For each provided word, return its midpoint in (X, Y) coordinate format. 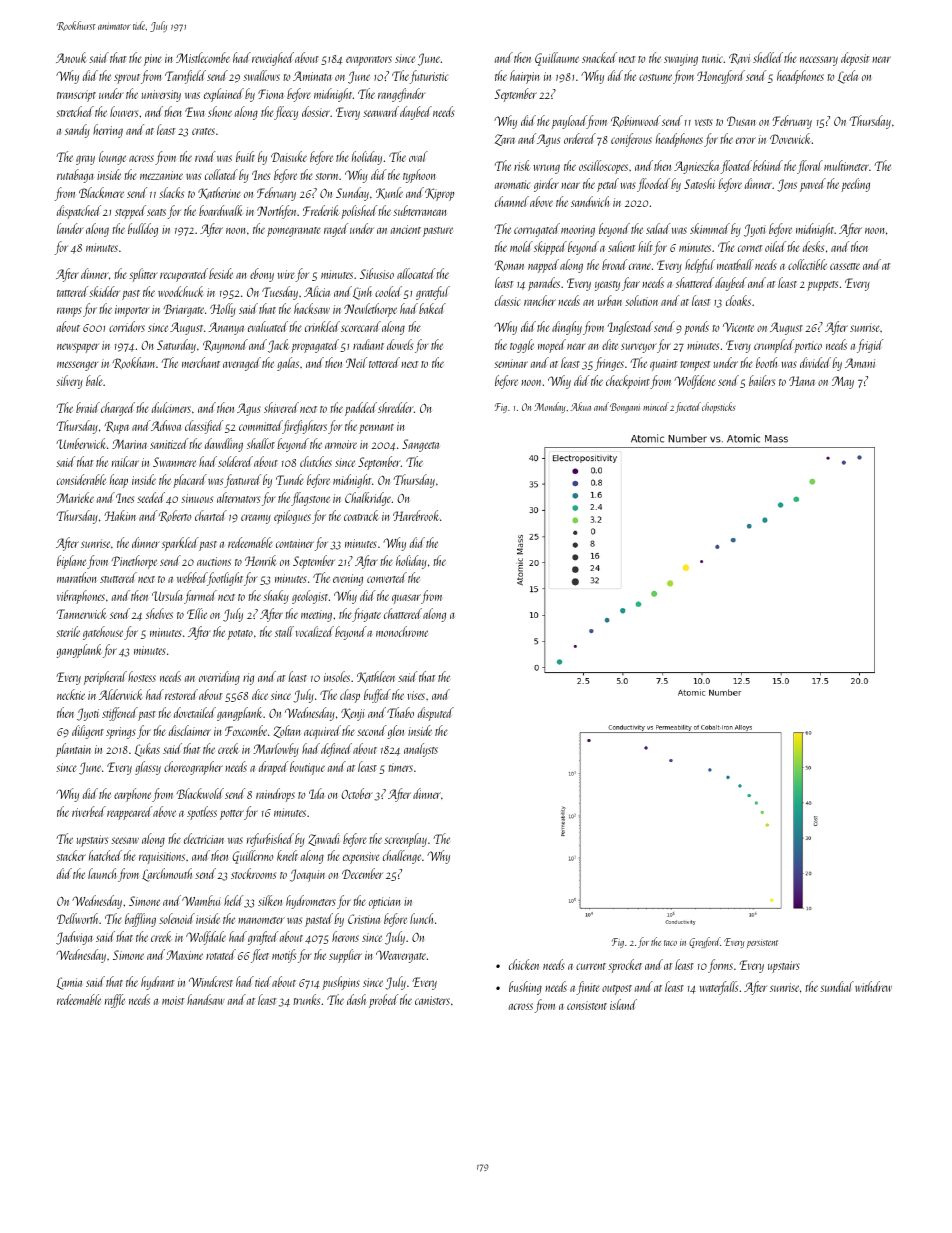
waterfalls (719, 988)
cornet (750, 248)
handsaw (206, 999)
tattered (72, 291)
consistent (587, 1005)
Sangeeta (420, 445)
